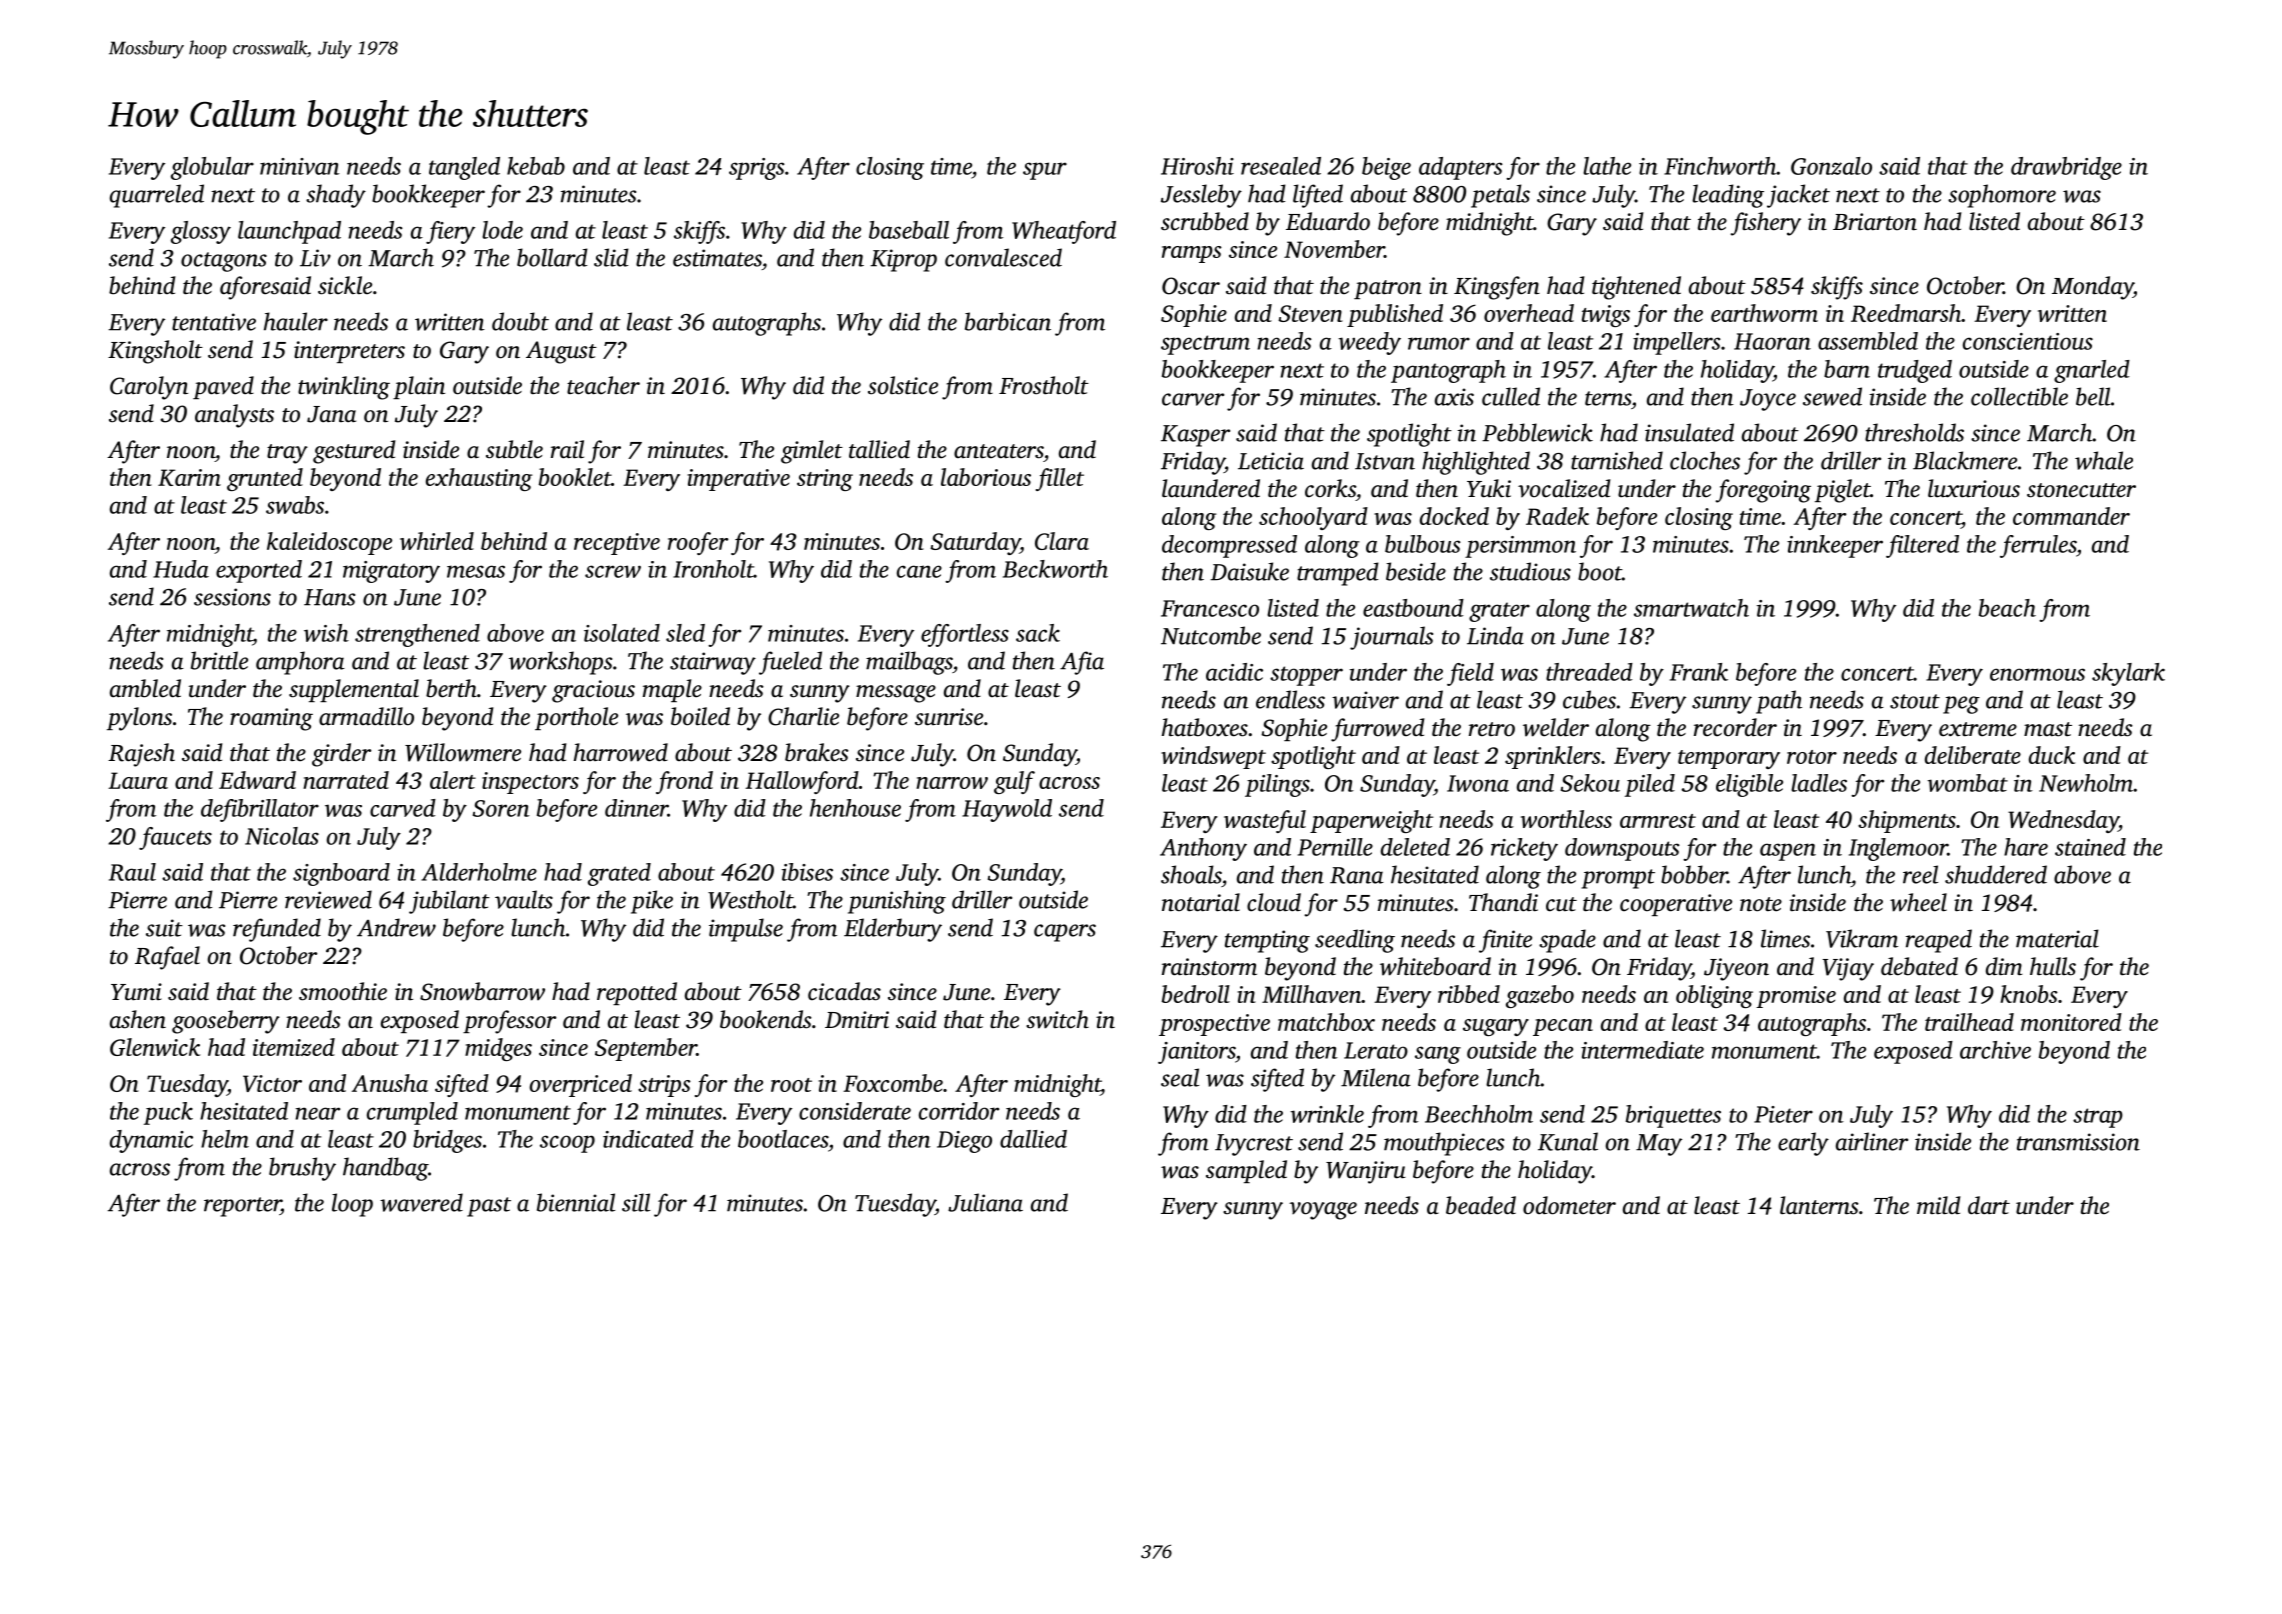 The image size is (2282, 1614). Describe the element at coordinates (1567, 941) in the screenshot. I see `spade` at that location.
